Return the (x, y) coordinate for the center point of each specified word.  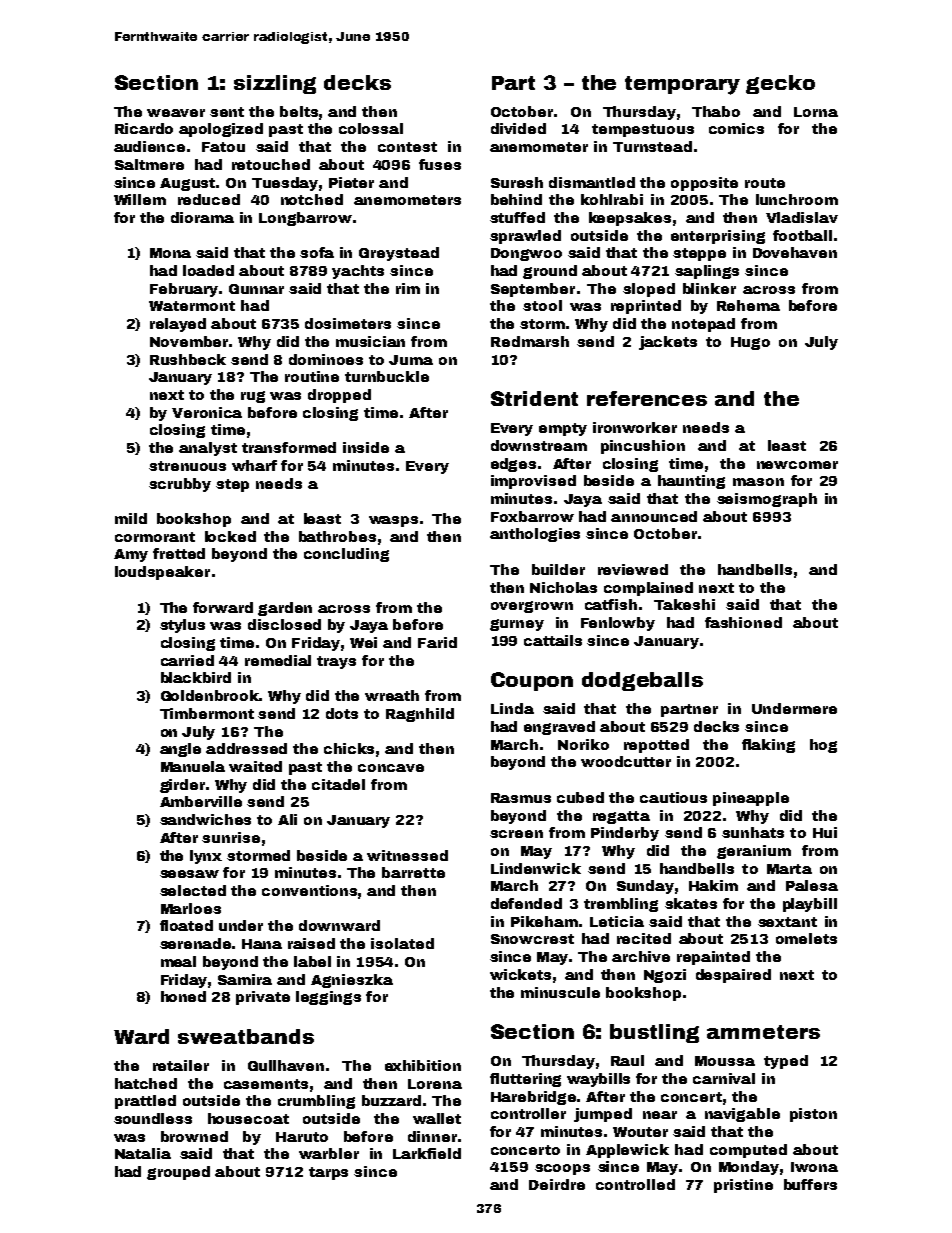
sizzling (275, 84)
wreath (392, 695)
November (190, 341)
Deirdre (557, 1184)
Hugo (750, 343)
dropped (339, 396)
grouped (178, 1173)
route (765, 183)
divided (518, 128)
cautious (673, 797)
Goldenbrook (210, 695)
